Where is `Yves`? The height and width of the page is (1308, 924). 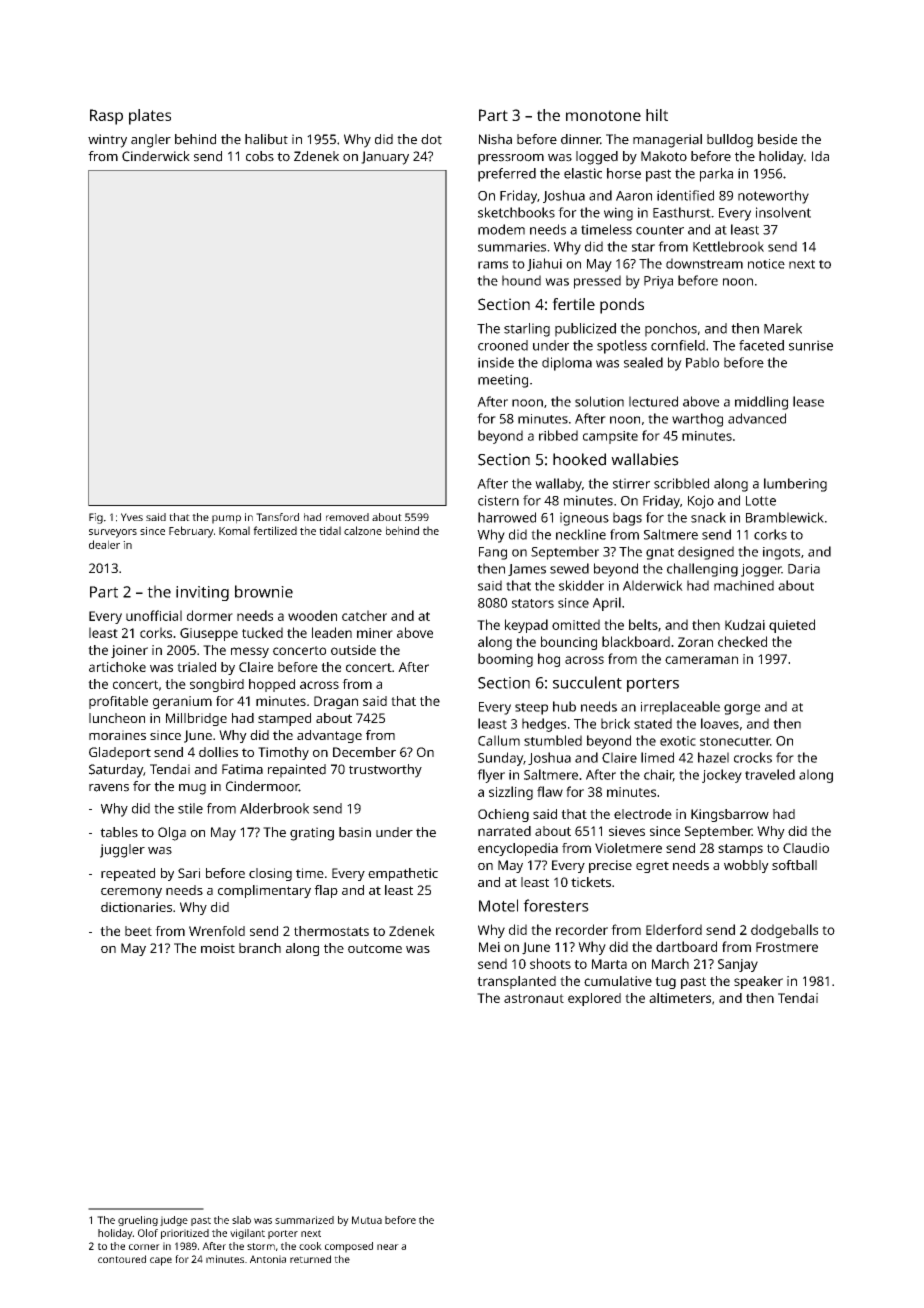 Yves is located at coordinates (132, 517).
